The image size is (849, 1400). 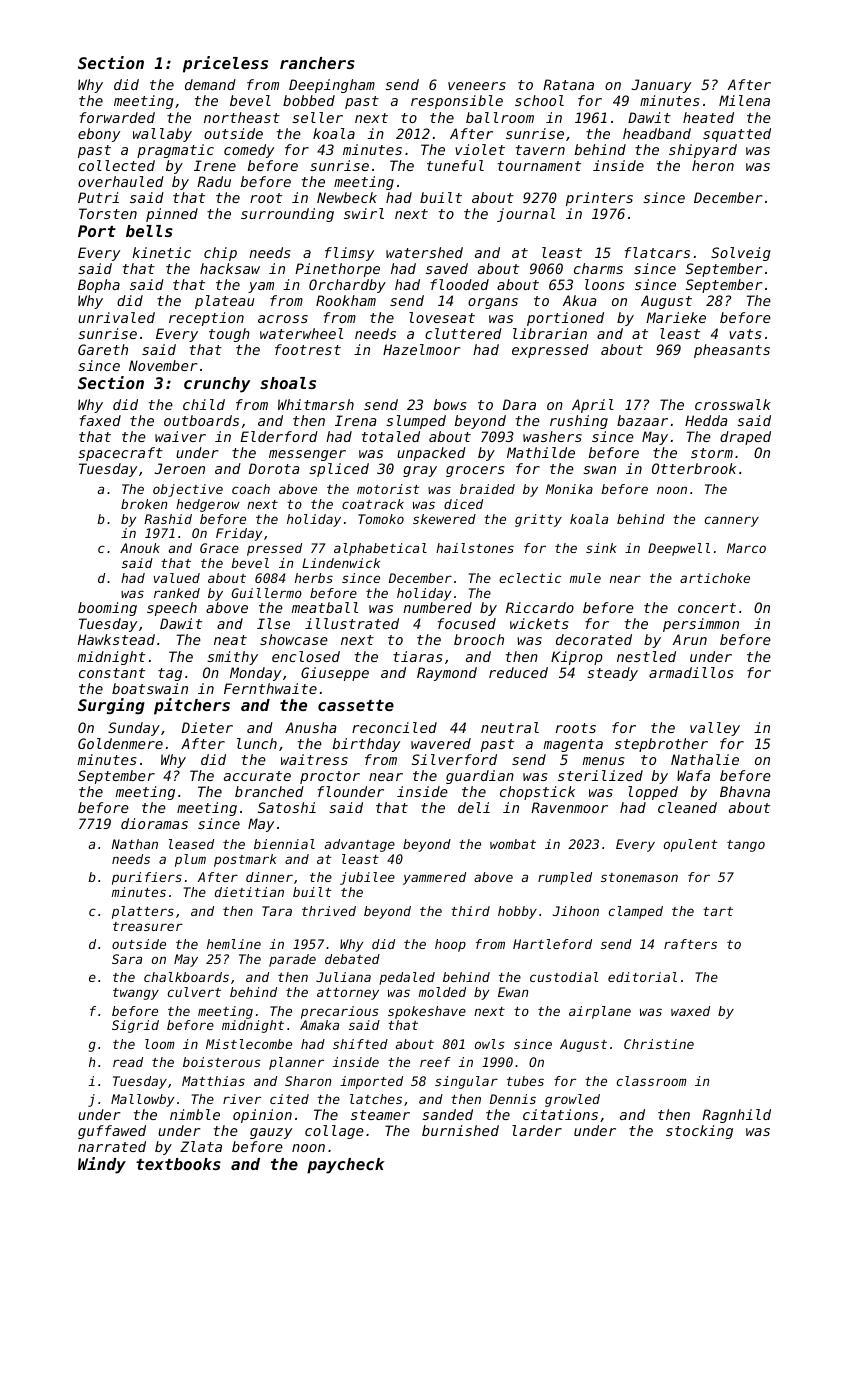 What do you see at coordinates (339, 470) in the screenshot?
I see `spliced` at bounding box center [339, 470].
